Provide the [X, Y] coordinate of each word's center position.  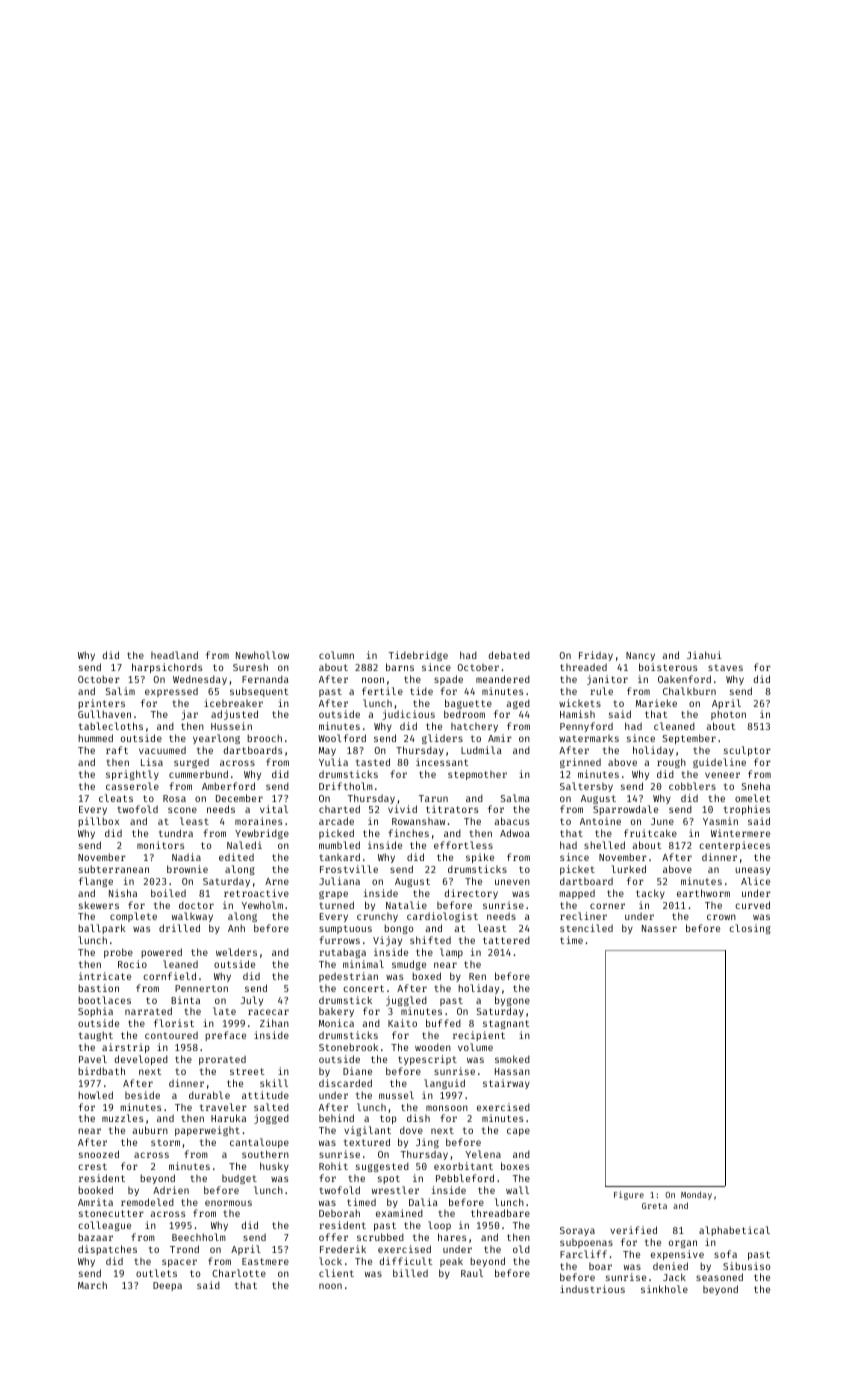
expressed [171, 692]
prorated [222, 1060]
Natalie [406, 905]
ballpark [102, 929]
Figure [629, 1195]
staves [725, 667]
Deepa [167, 1286]
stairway [506, 1084]
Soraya [577, 1231]
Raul [472, 1273]
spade [448, 680]
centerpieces [734, 846]
